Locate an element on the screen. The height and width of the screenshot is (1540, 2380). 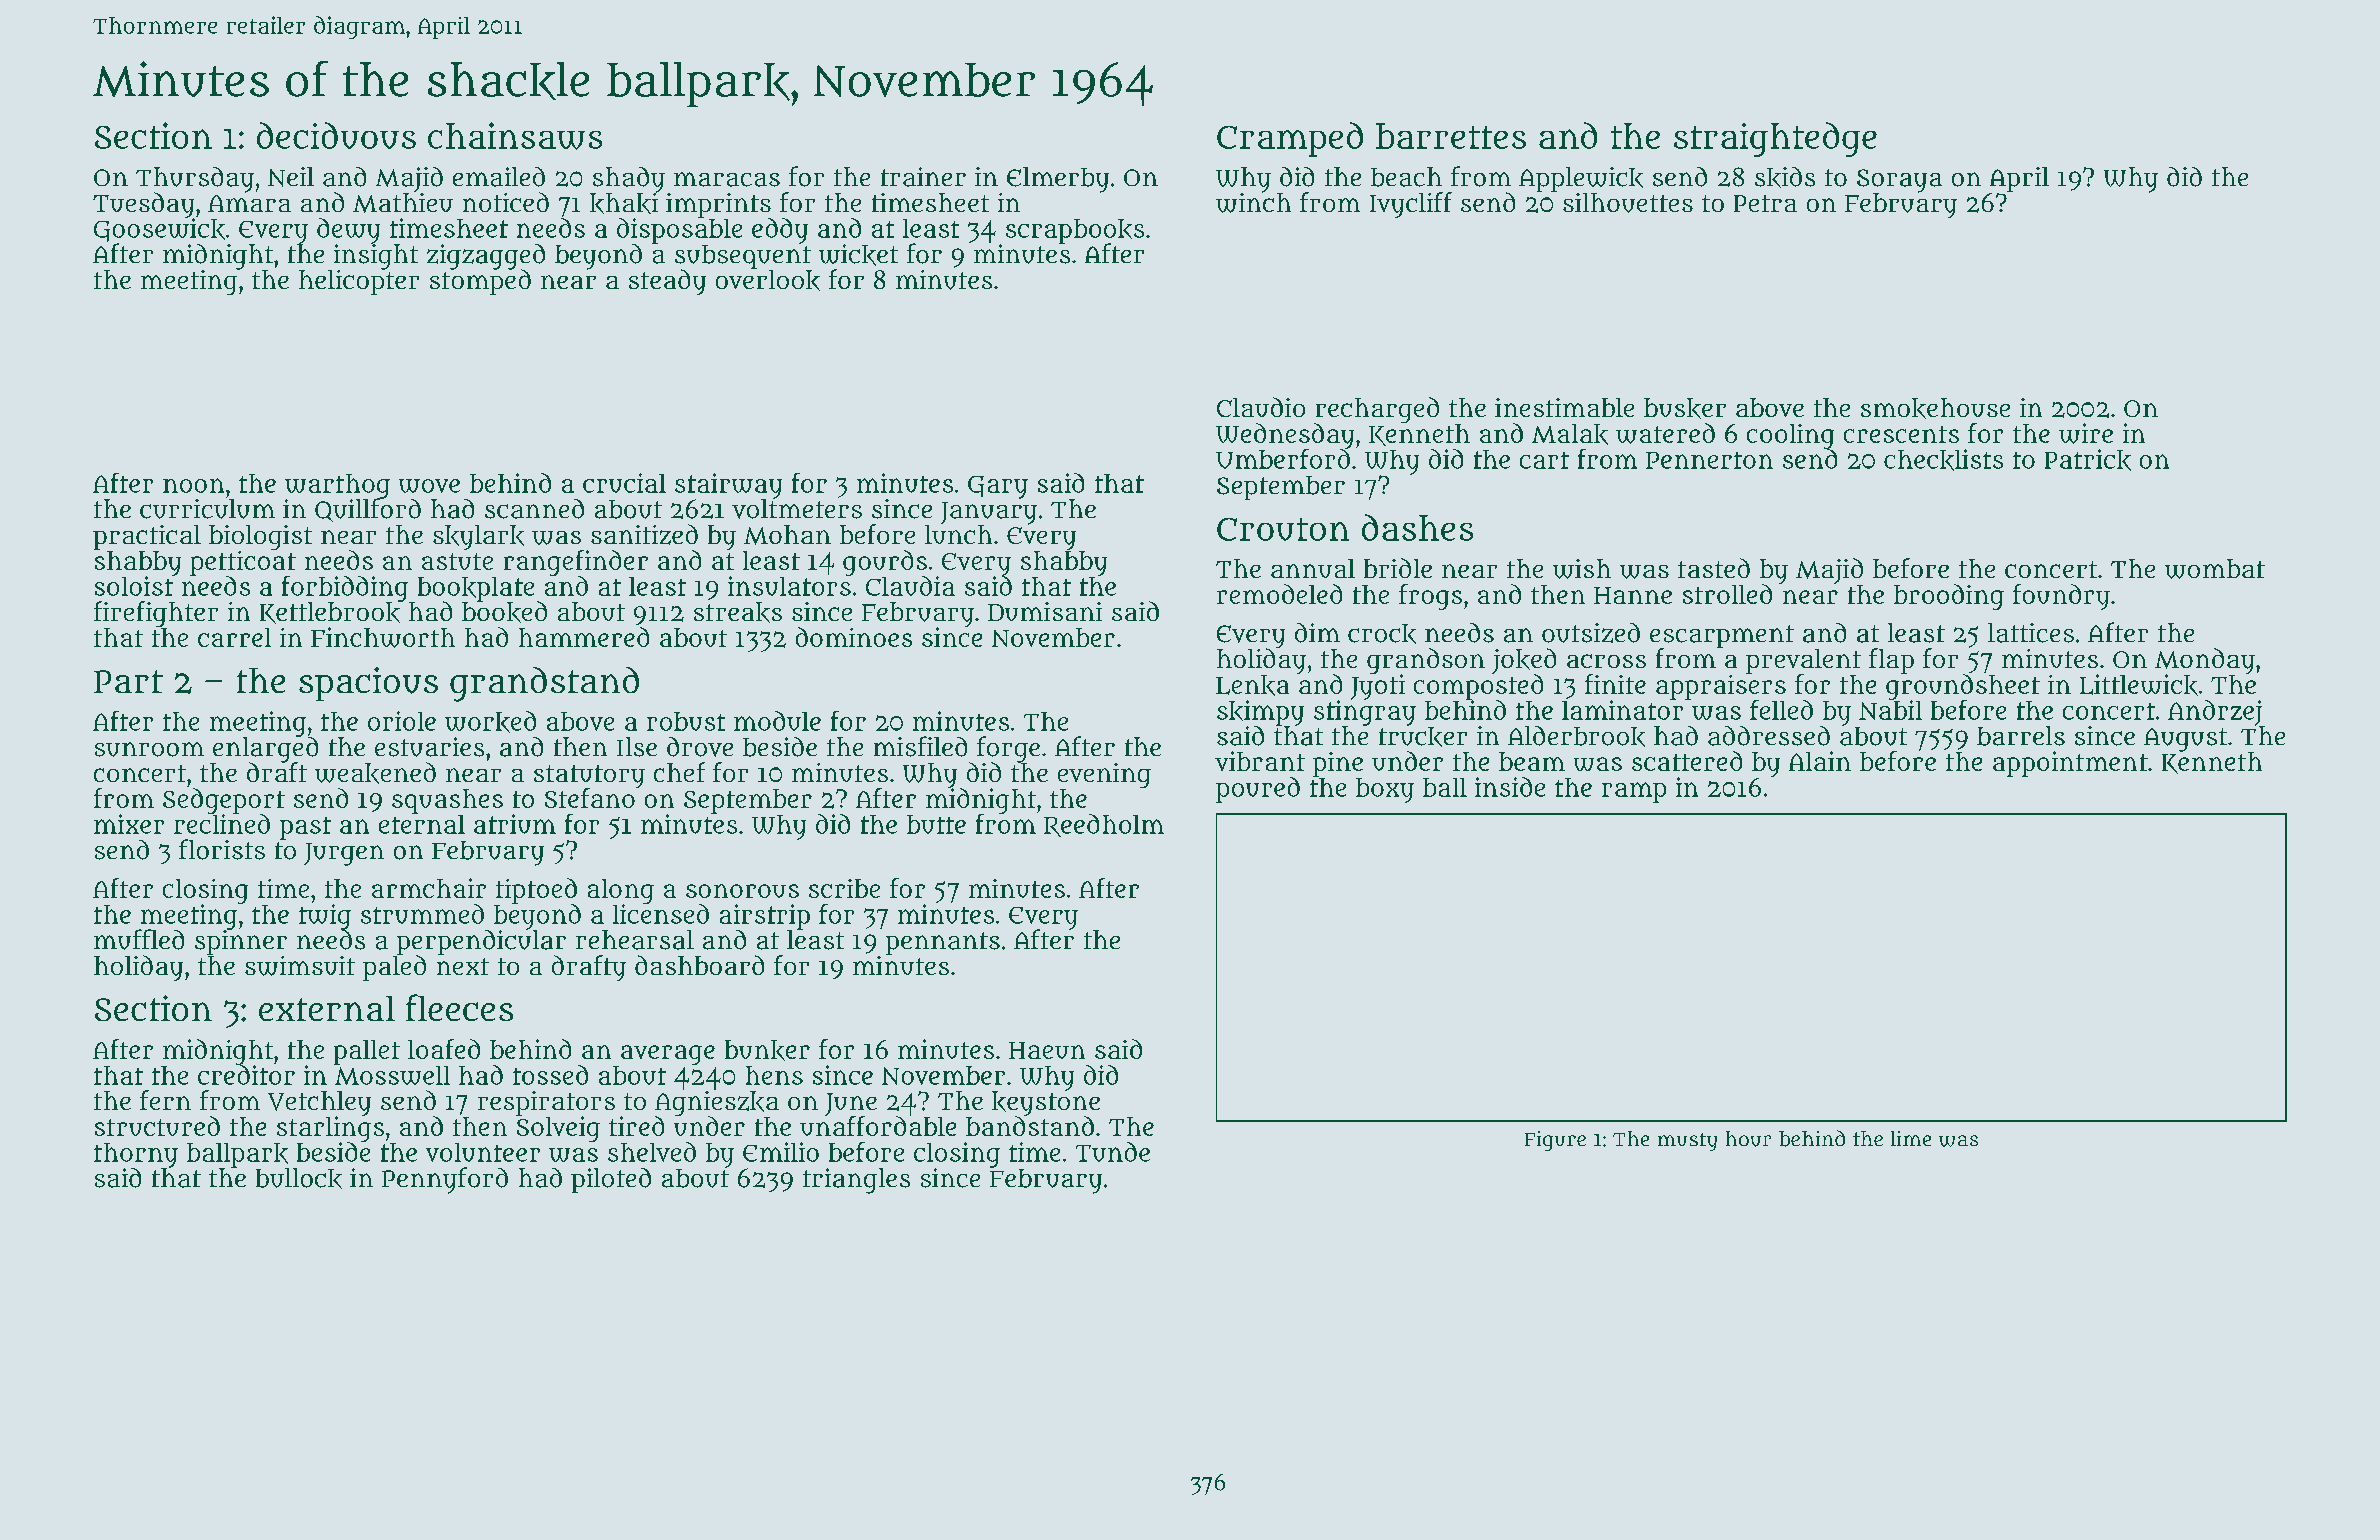
Soraya is located at coordinates (1899, 181).
